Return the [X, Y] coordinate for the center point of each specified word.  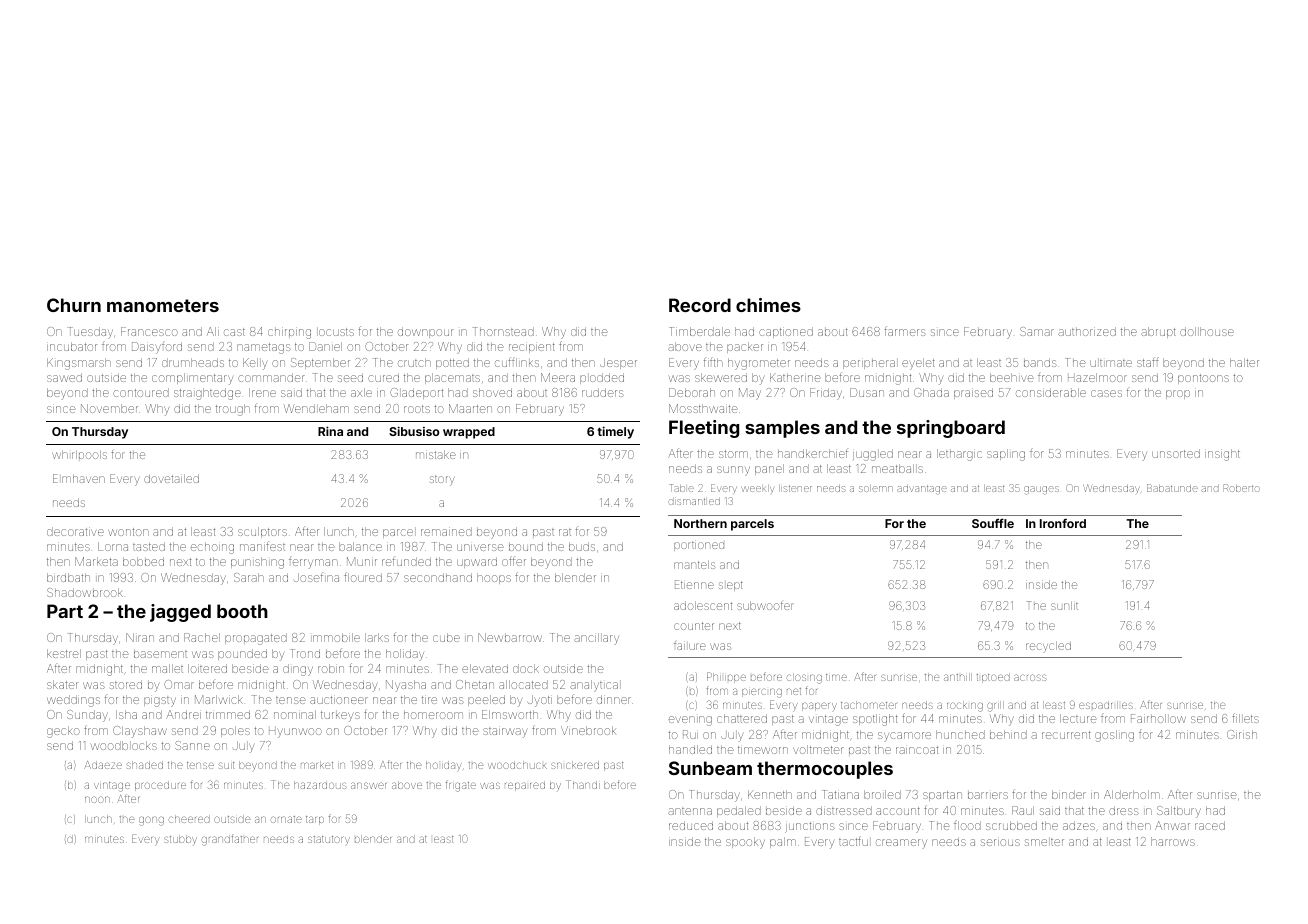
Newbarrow [510, 637]
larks [377, 637]
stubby [180, 839]
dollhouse [1207, 331]
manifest [262, 546]
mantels [694, 565]
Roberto [1241, 488]
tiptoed [993, 678]
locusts [336, 332]
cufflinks [517, 362]
